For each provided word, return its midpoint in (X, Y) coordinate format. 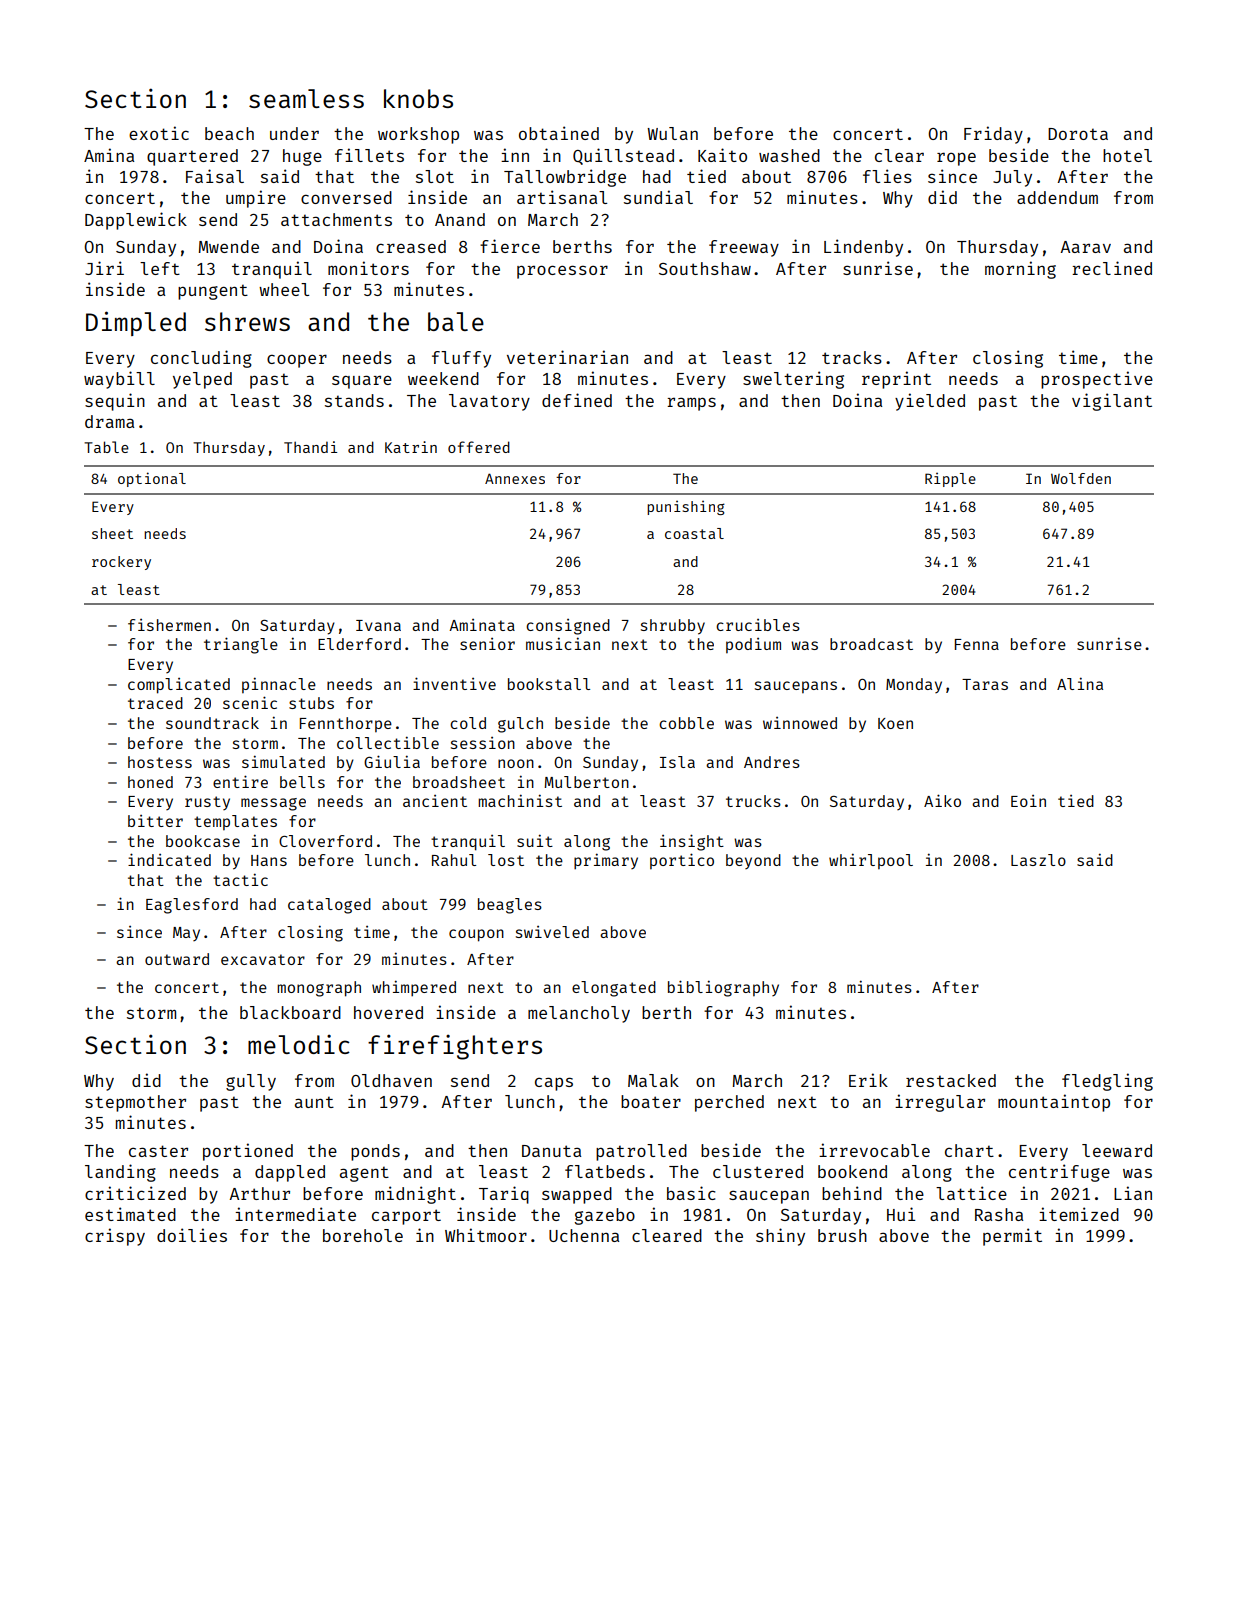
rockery (121, 563)
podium (753, 646)
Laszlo (1038, 860)
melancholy (579, 1014)
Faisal (215, 176)
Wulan (672, 133)
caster (158, 1151)
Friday (993, 135)
